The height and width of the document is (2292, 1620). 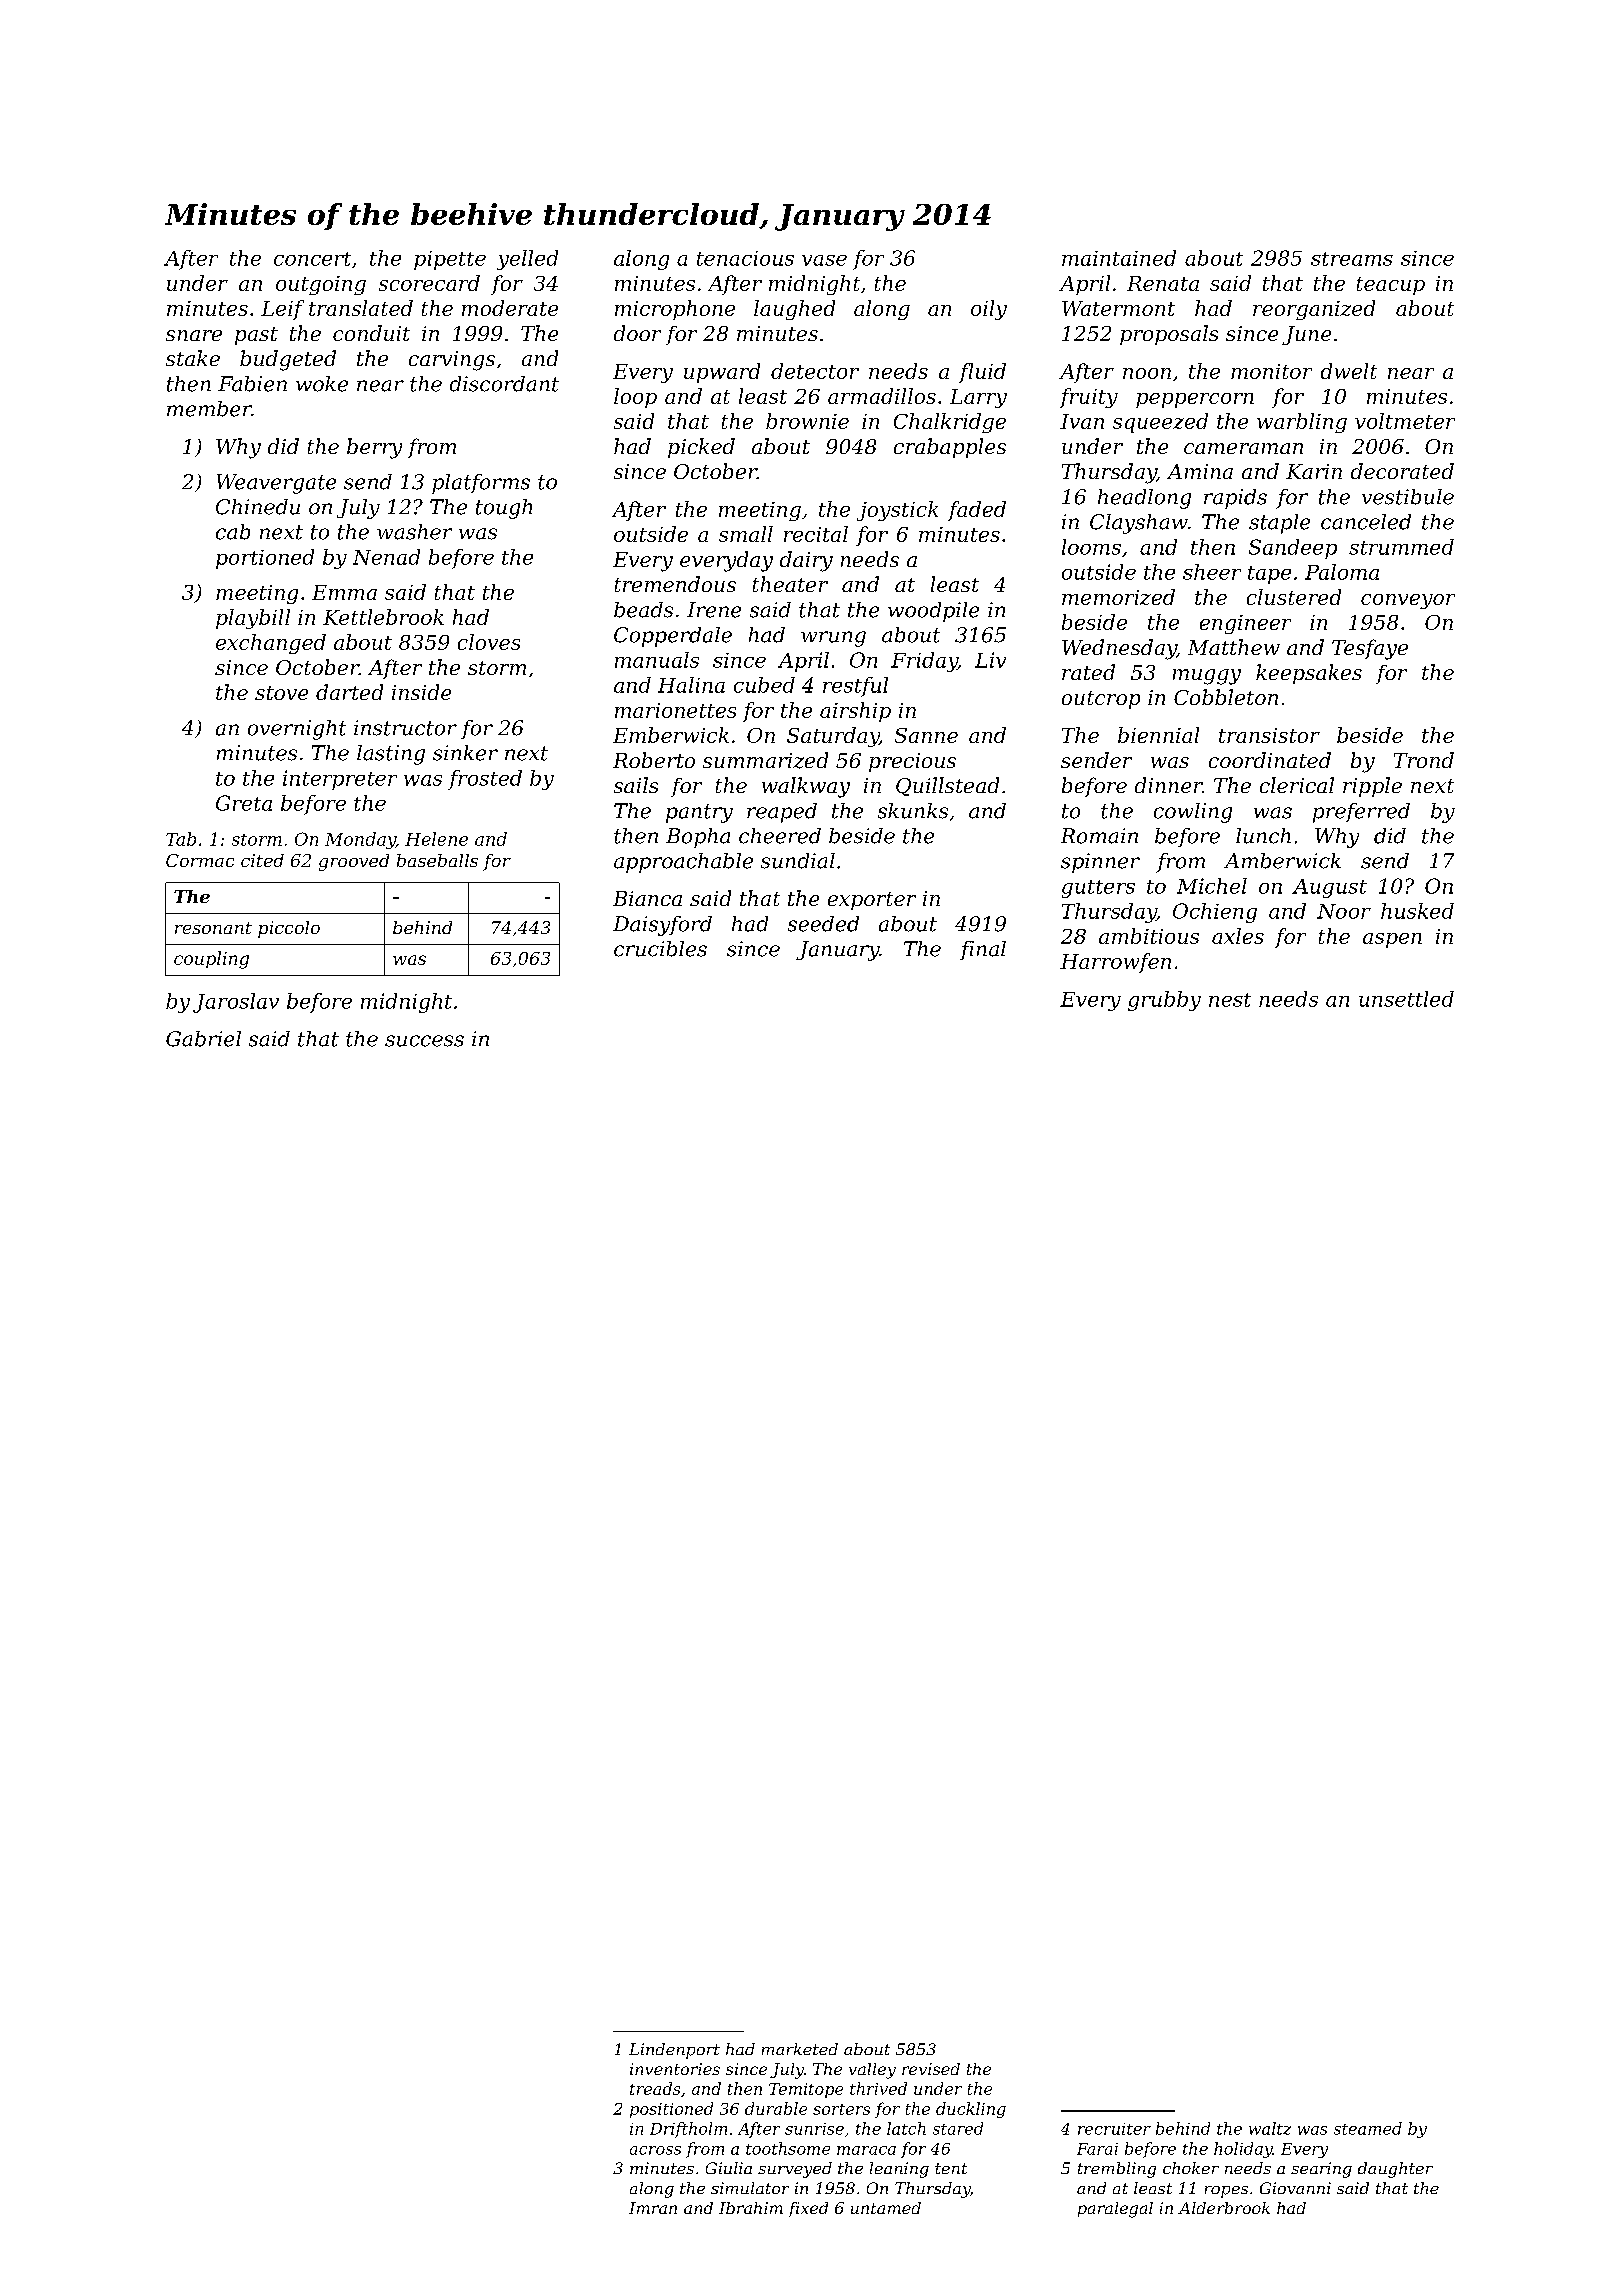 I want to click on crucibles, so click(x=660, y=949).
